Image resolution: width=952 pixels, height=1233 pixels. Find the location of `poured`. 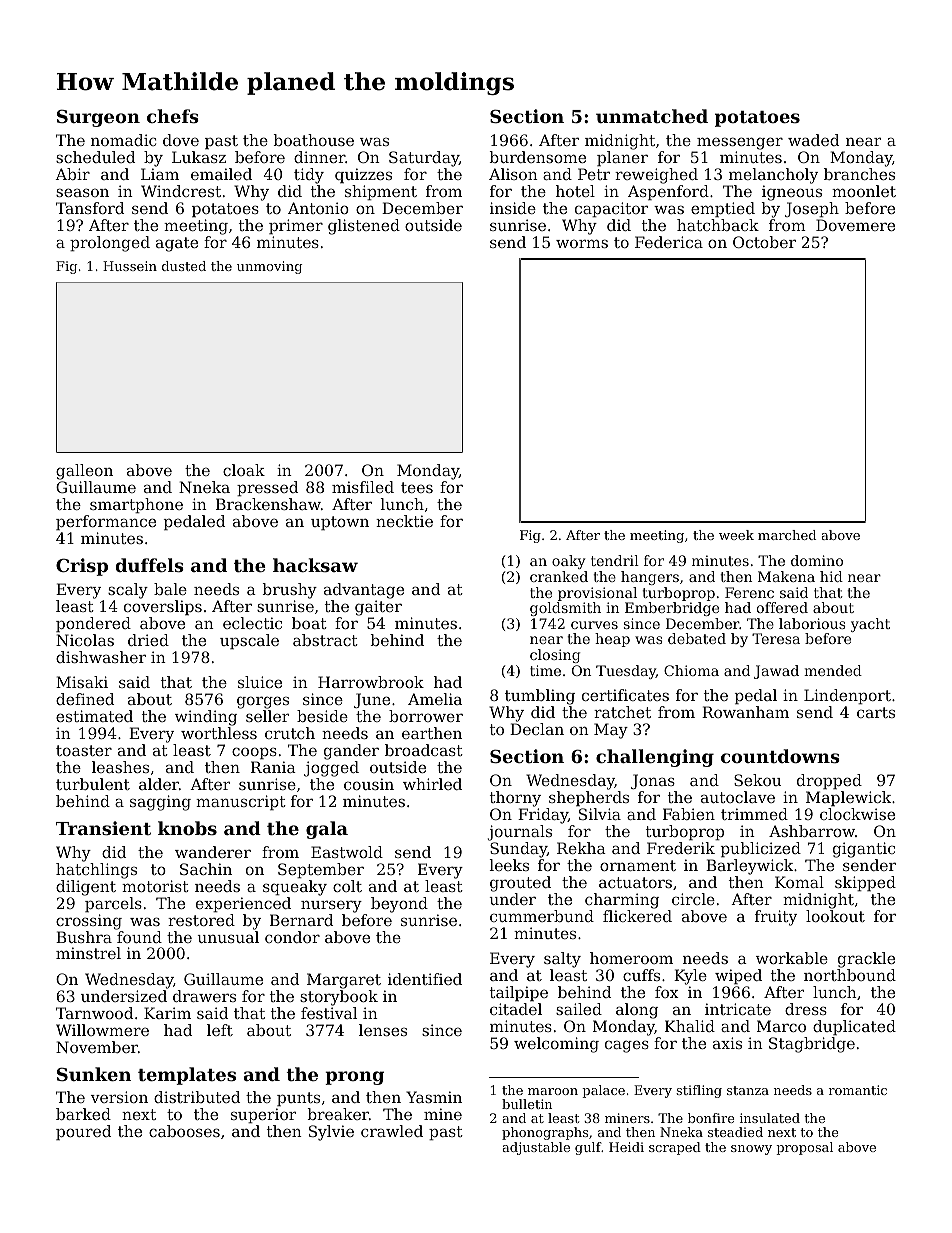

poured is located at coordinates (83, 1132).
